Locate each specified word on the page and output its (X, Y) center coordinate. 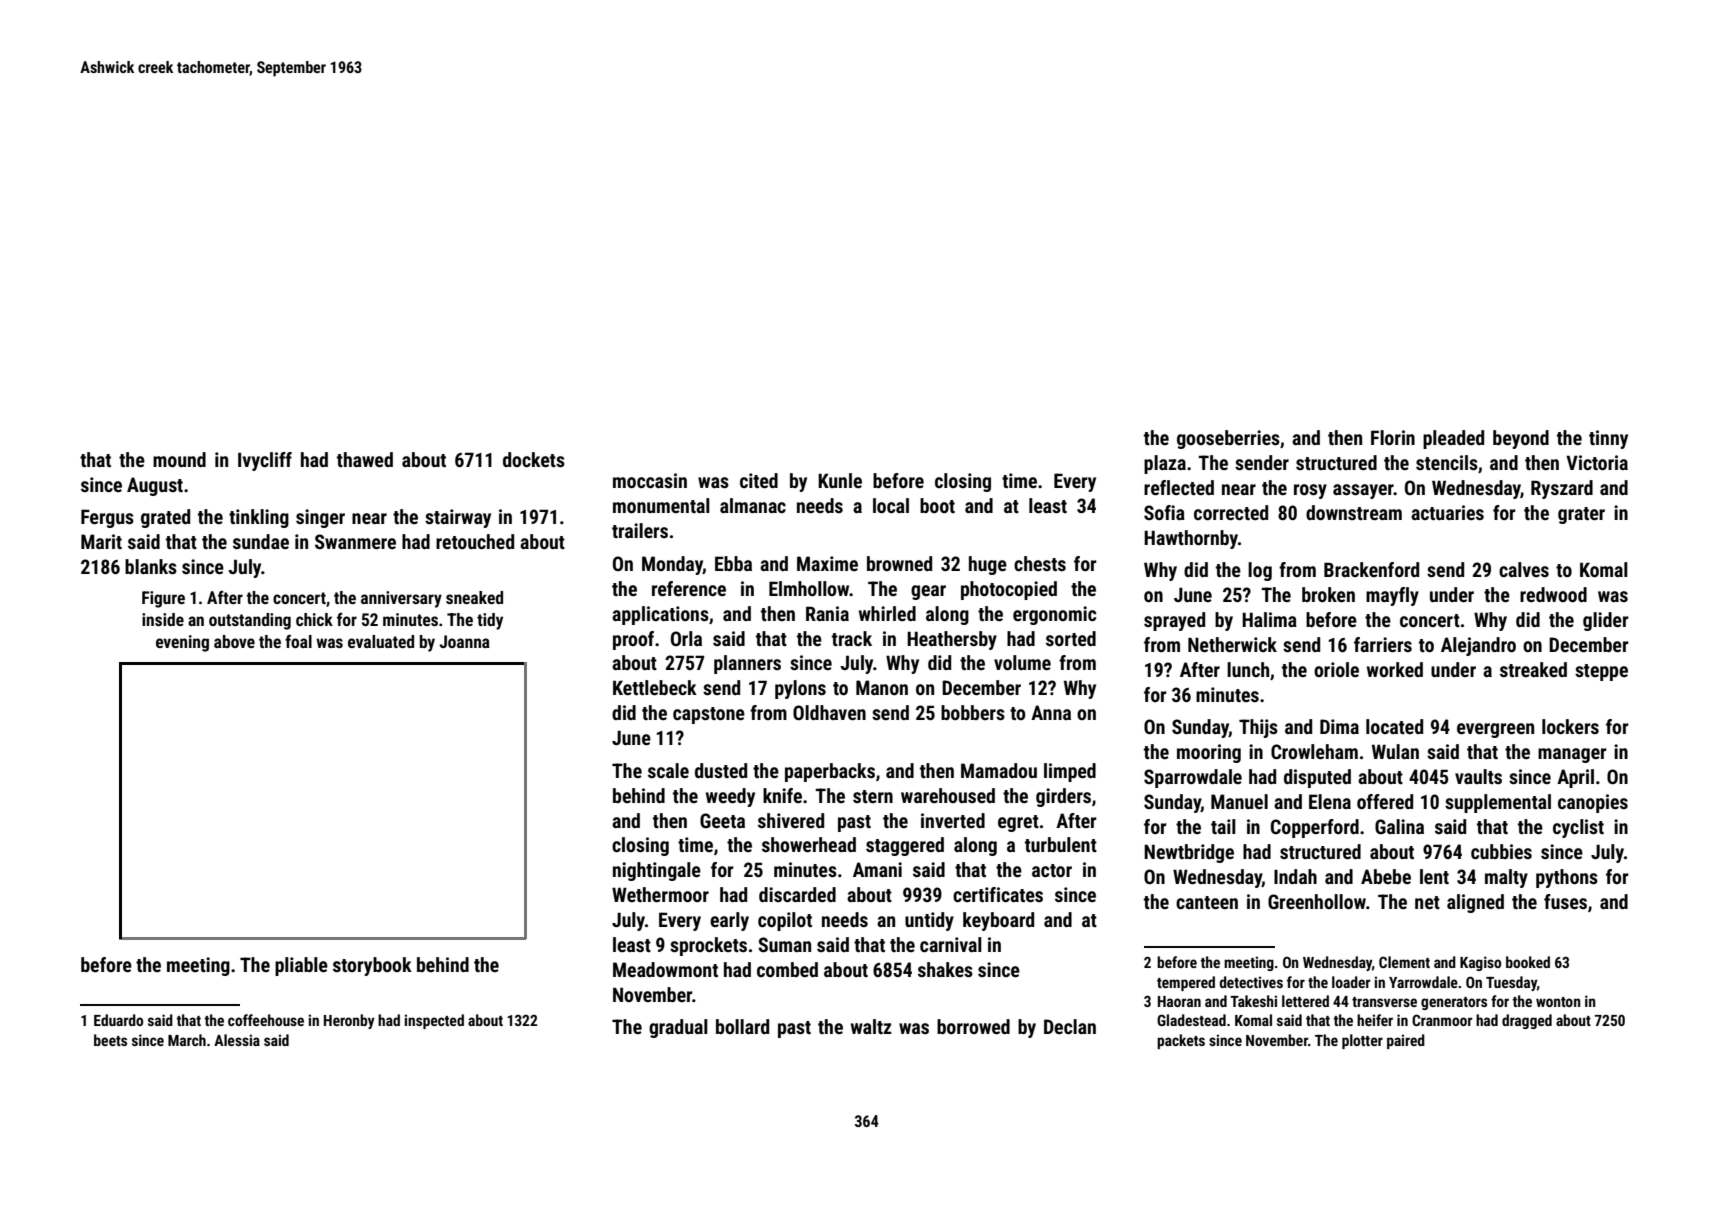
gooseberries (1228, 439)
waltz (871, 1026)
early (729, 921)
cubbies (1501, 851)
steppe (1601, 672)
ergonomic (1055, 615)
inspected (434, 1021)
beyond (1521, 439)
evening (182, 643)
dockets (534, 459)
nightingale (657, 871)
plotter (1362, 1041)
